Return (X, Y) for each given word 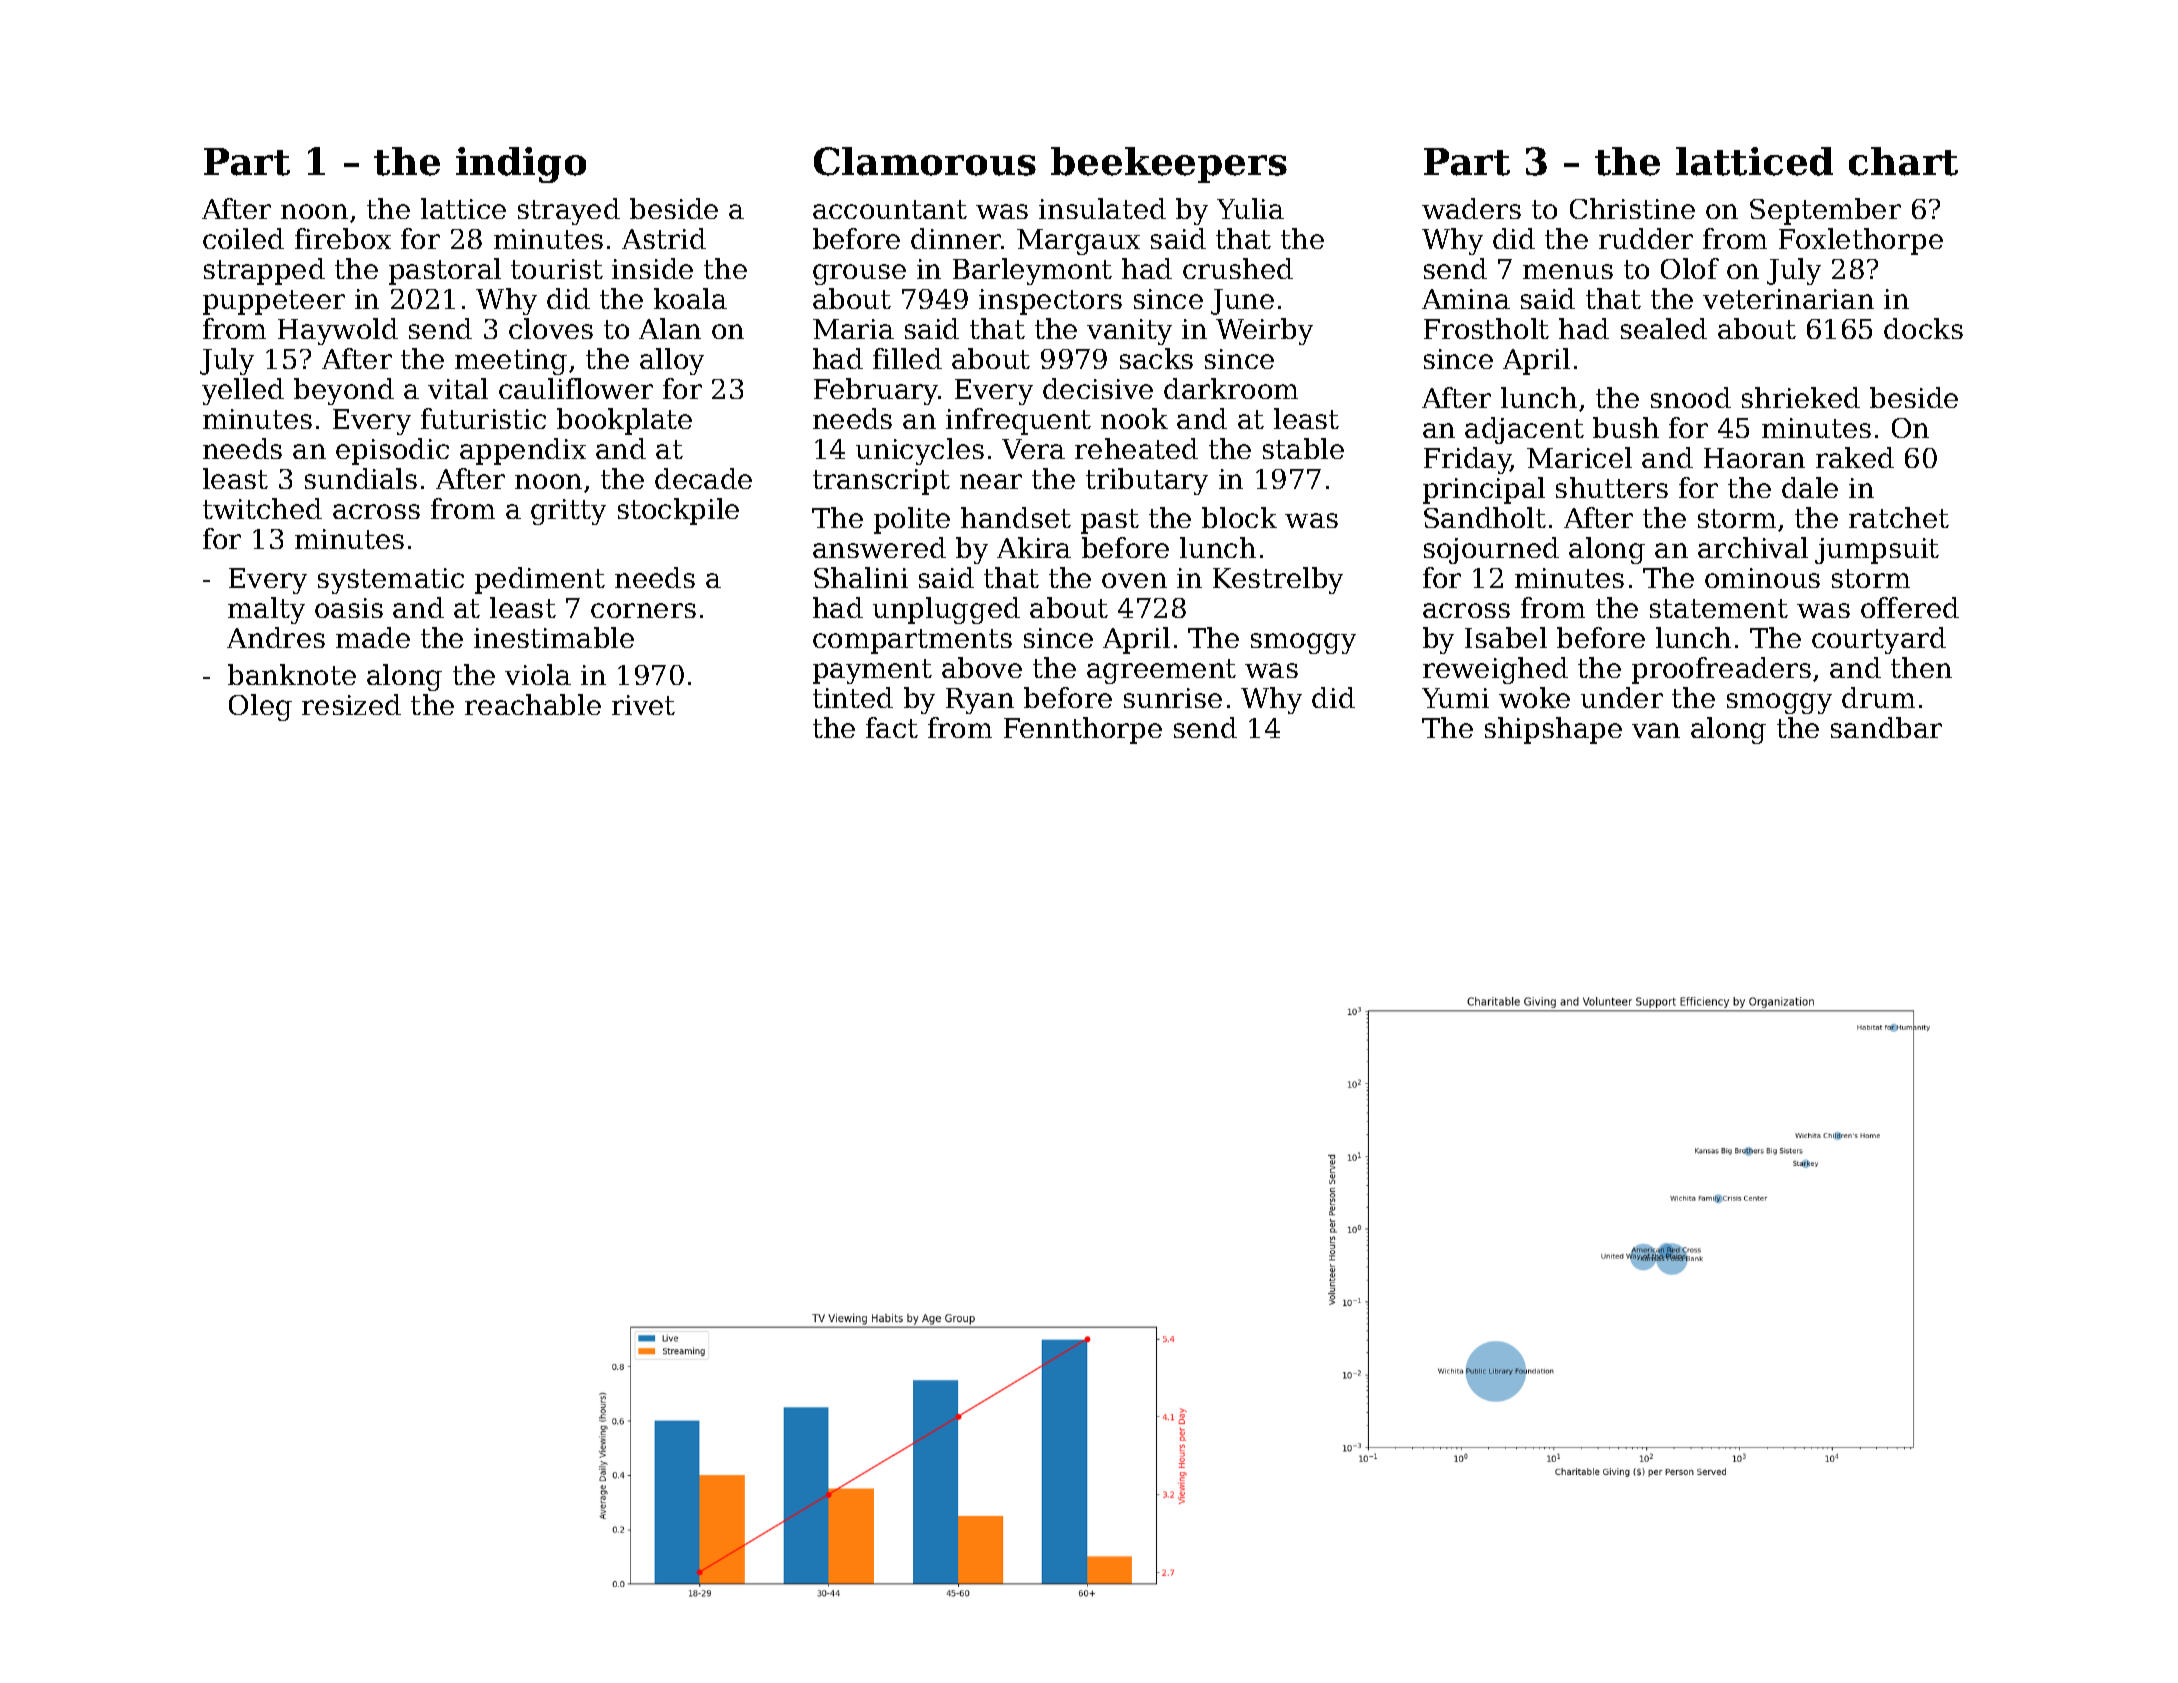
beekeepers (1169, 165)
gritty (568, 512)
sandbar (1886, 727)
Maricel (1579, 457)
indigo (521, 165)
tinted (853, 697)
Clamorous (925, 161)
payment (872, 671)
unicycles (920, 451)
